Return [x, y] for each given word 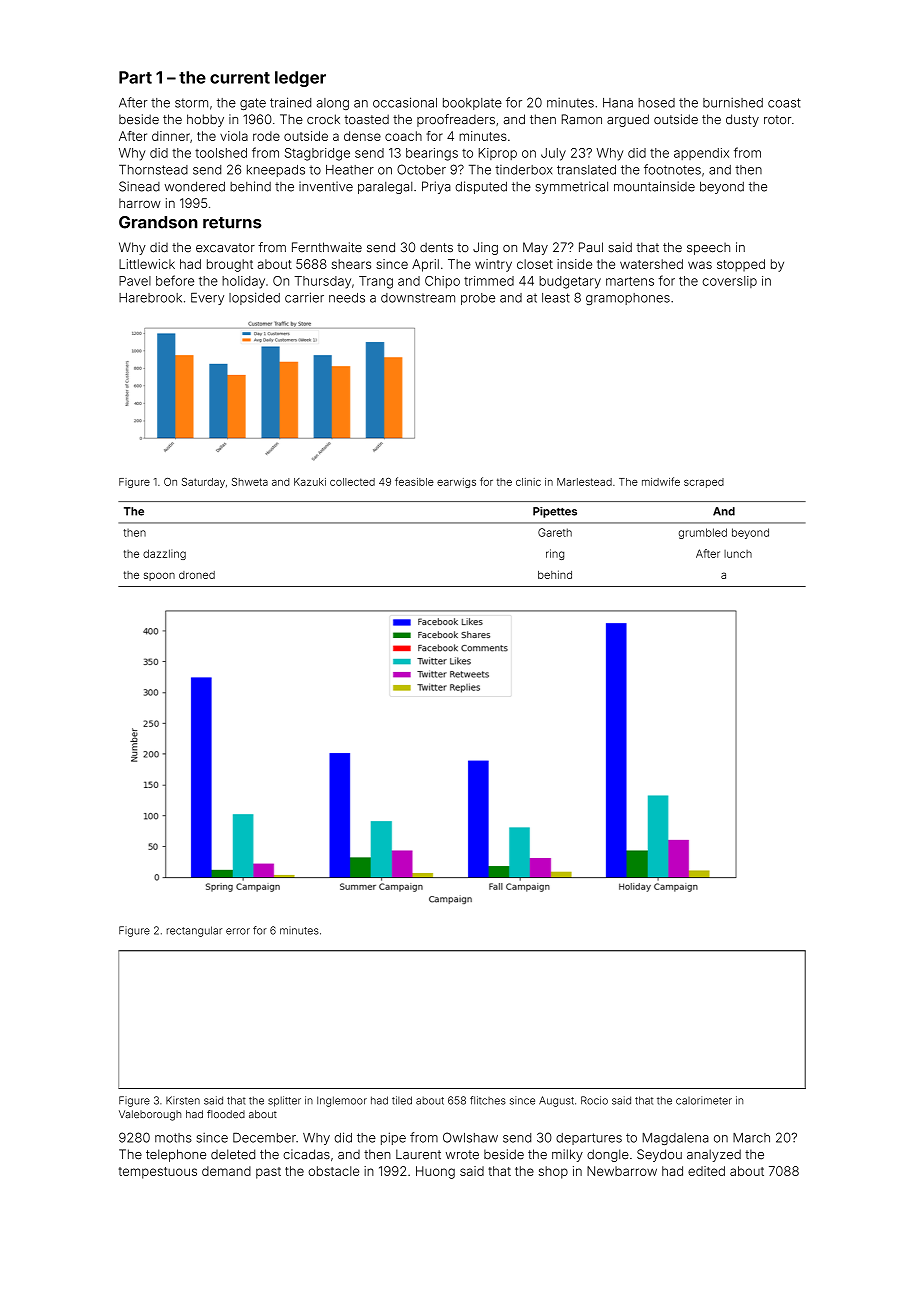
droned [197, 575]
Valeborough [150, 1115]
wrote [462, 1155]
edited [706, 1171]
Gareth [555, 532]
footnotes [672, 169]
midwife [661, 481]
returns [232, 223]
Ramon [582, 119]
